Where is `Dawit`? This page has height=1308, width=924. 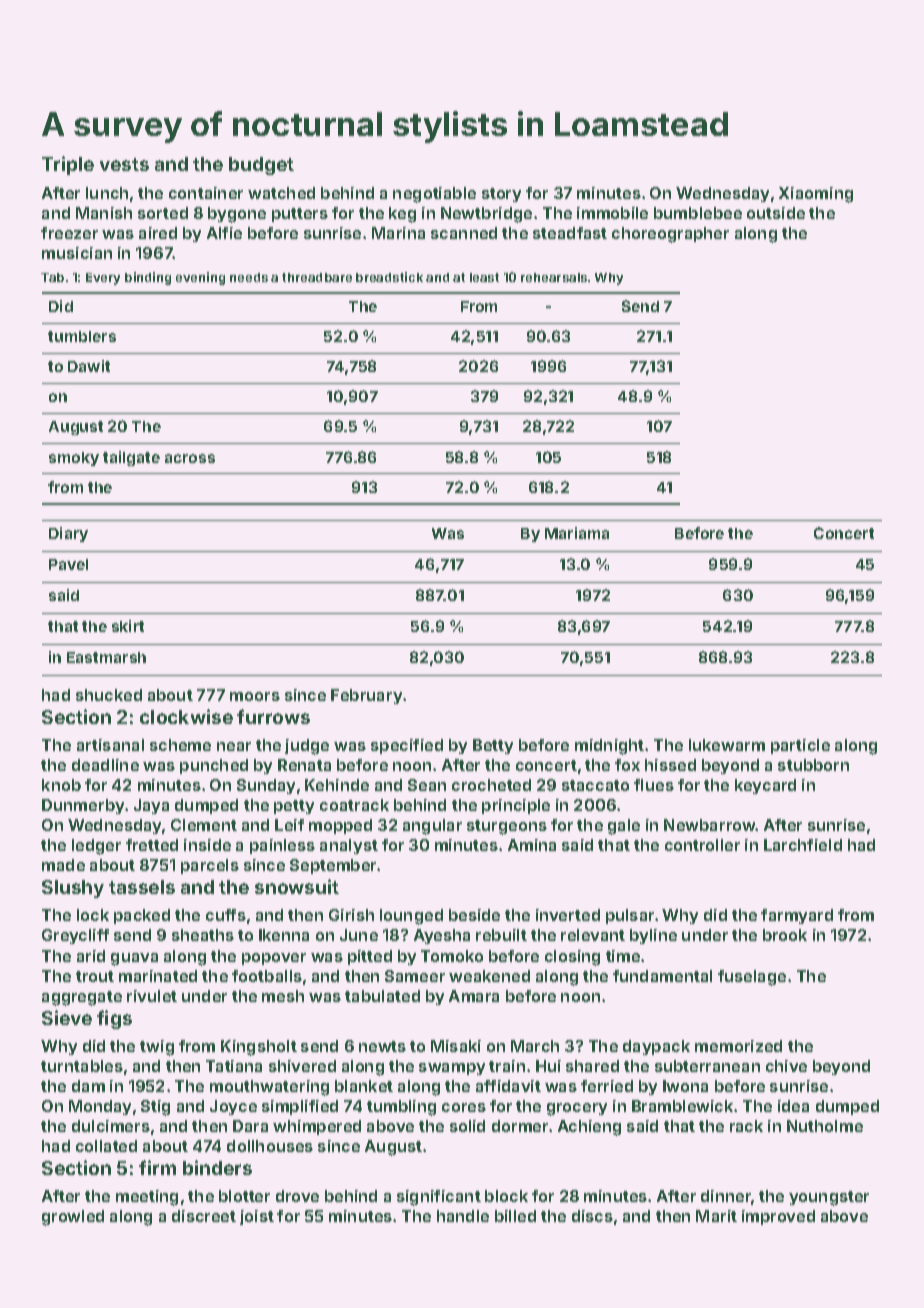
Dawit is located at coordinates (89, 366).
